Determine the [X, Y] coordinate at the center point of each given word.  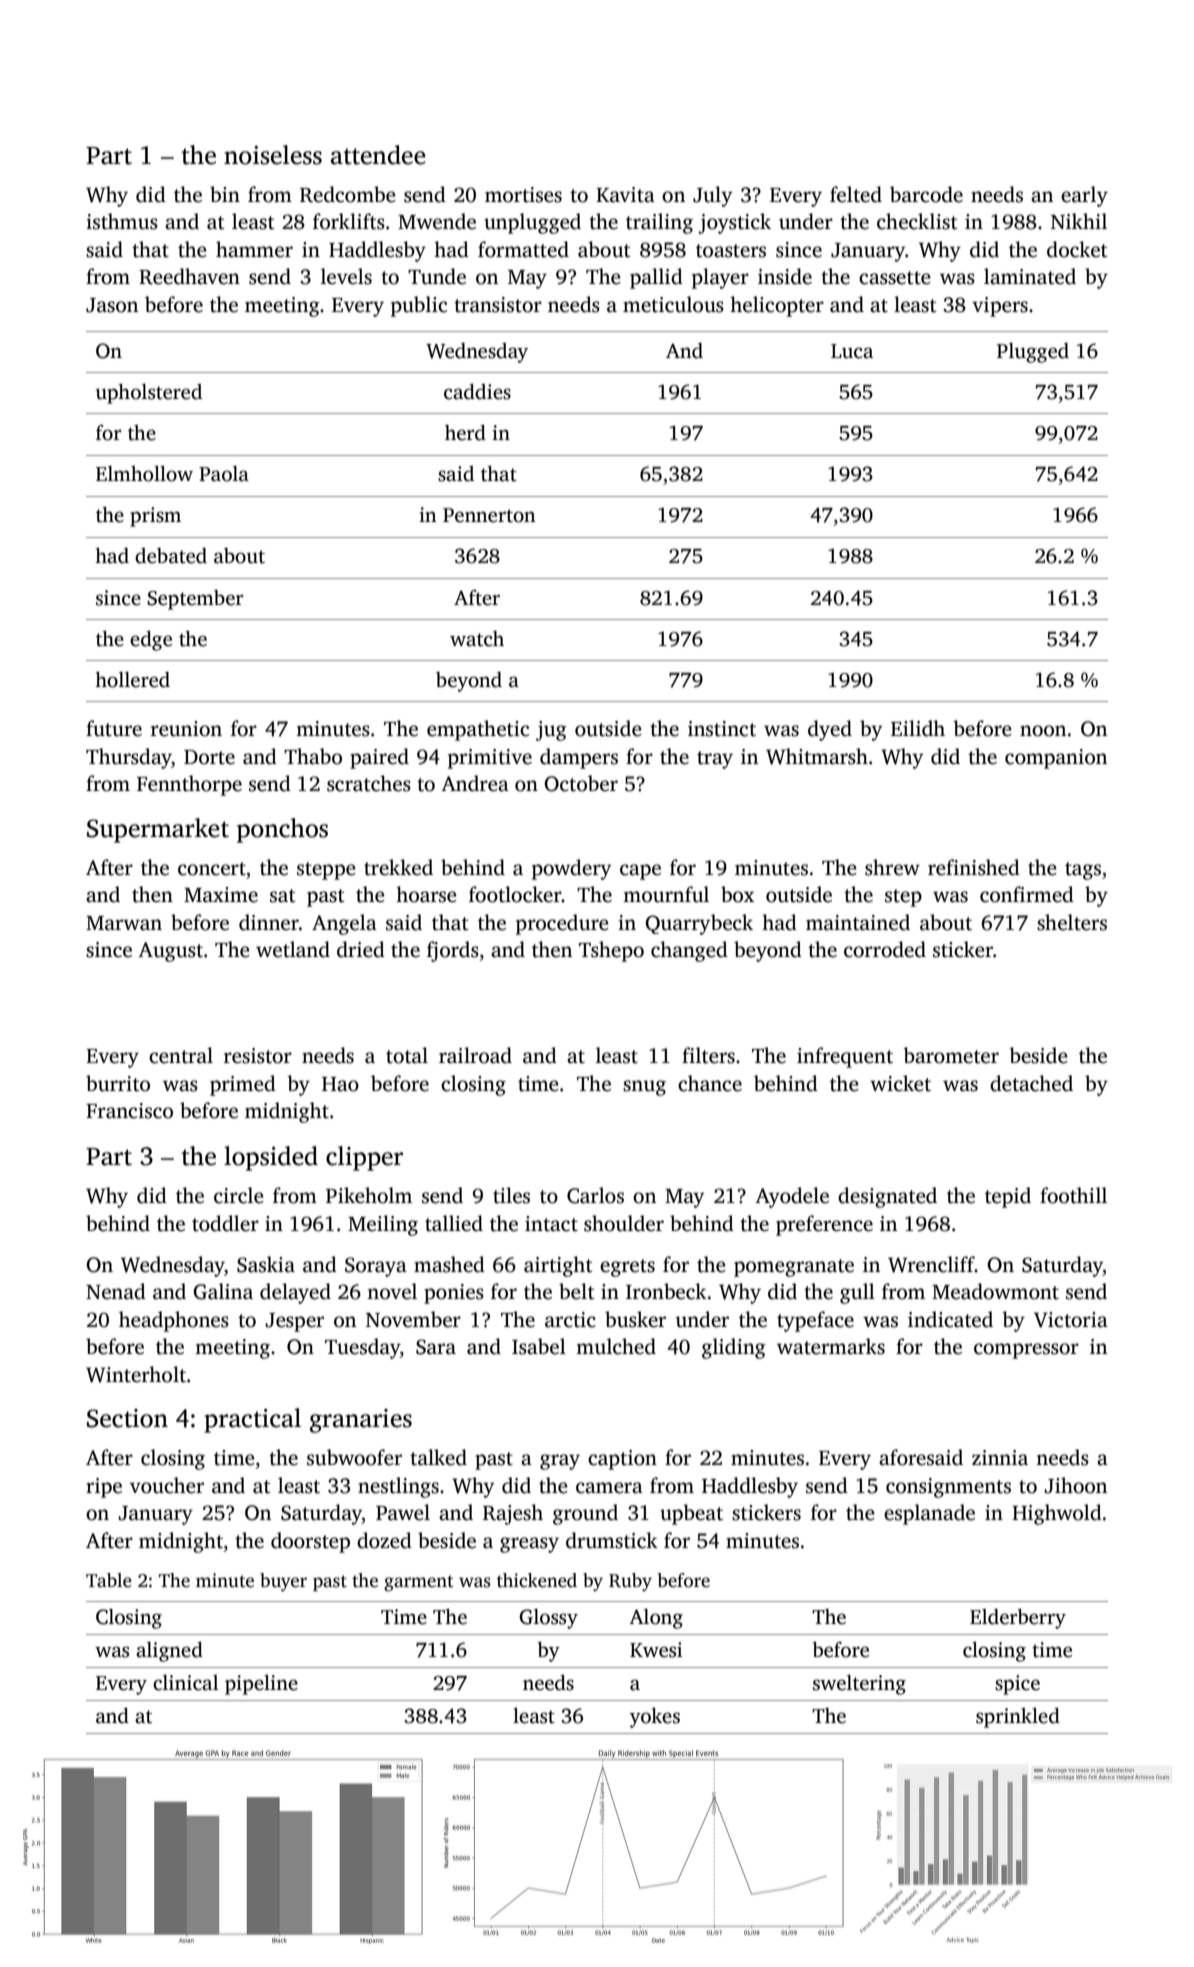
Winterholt [136, 1374]
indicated [950, 1319]
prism [155, 517]
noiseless [273, 155]
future [114, 728]
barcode [926, 194]
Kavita [625, 195]
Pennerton [489, 515]
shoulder [624, 1223]
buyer [283, 1582]
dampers [579, 758]
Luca [852, 351]
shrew [892, 867]
